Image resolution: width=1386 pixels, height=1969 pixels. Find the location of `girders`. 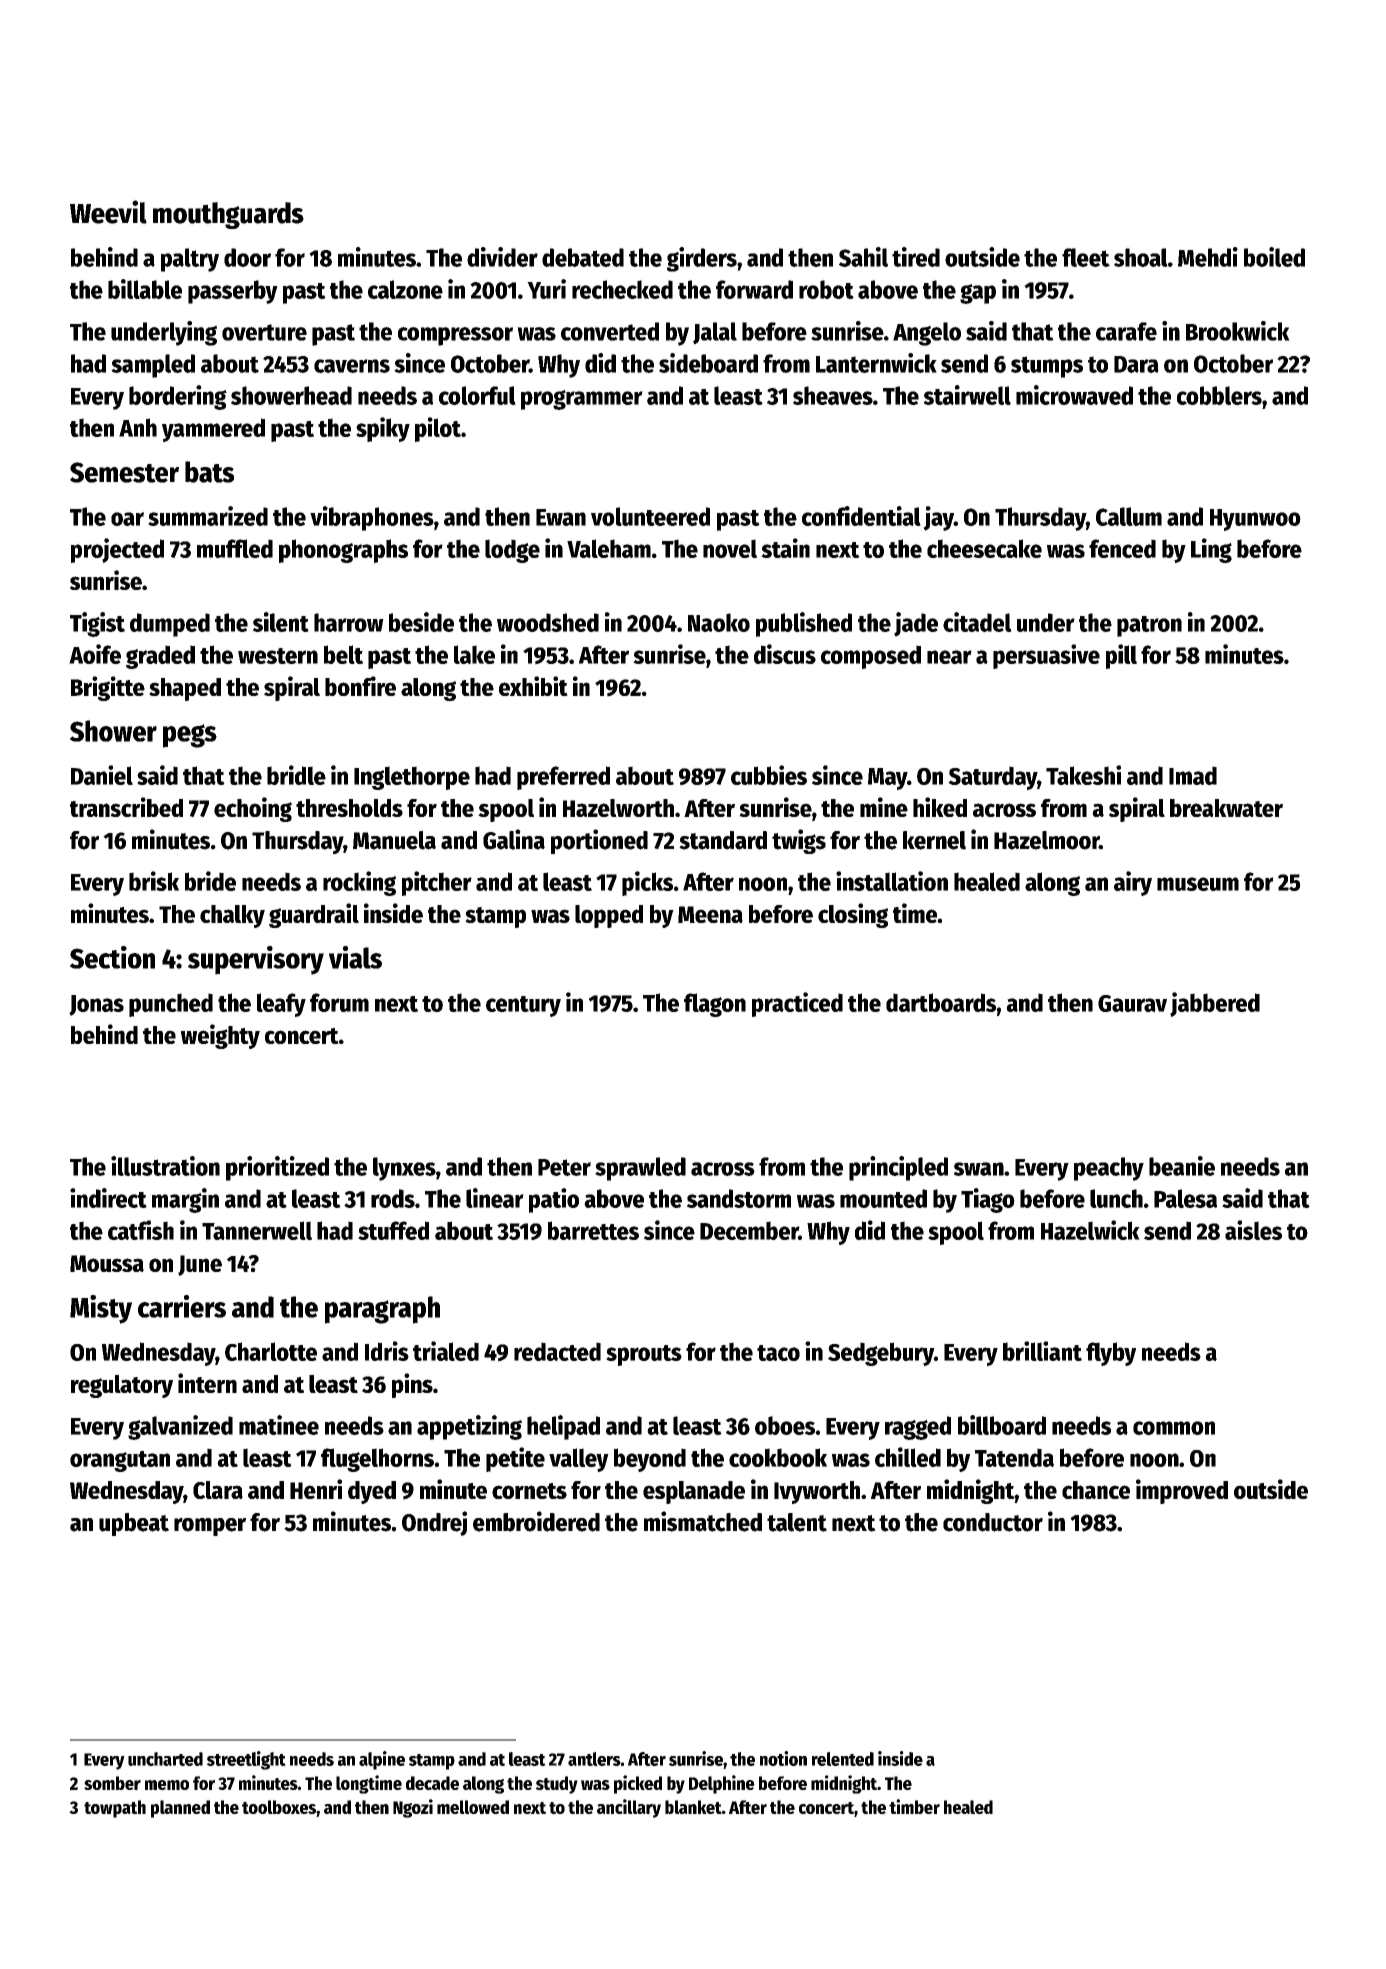

girders is located at coordinates (702, 259).
